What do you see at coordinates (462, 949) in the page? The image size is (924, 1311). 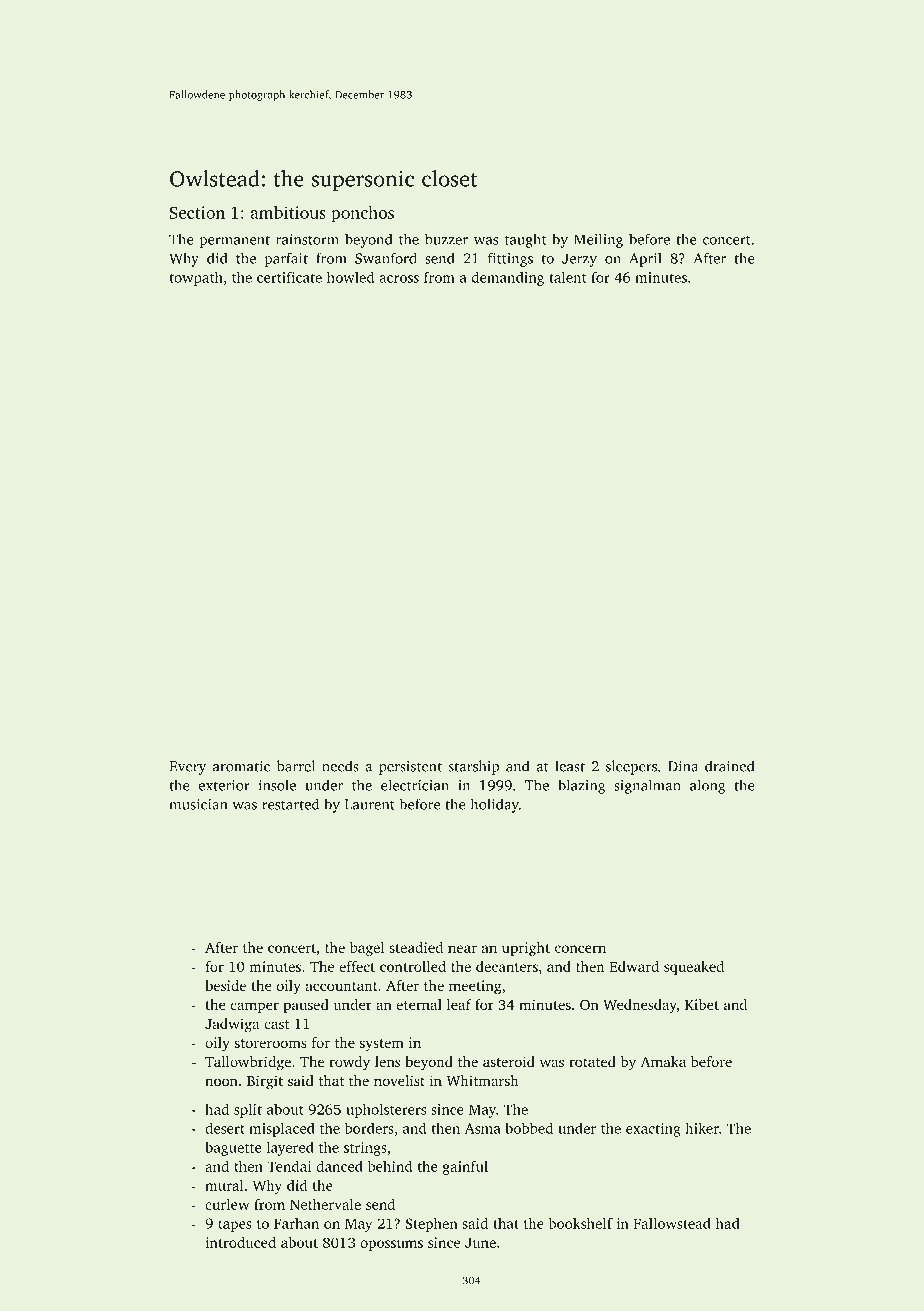 I see `near` at bounding box center [462, 949].
